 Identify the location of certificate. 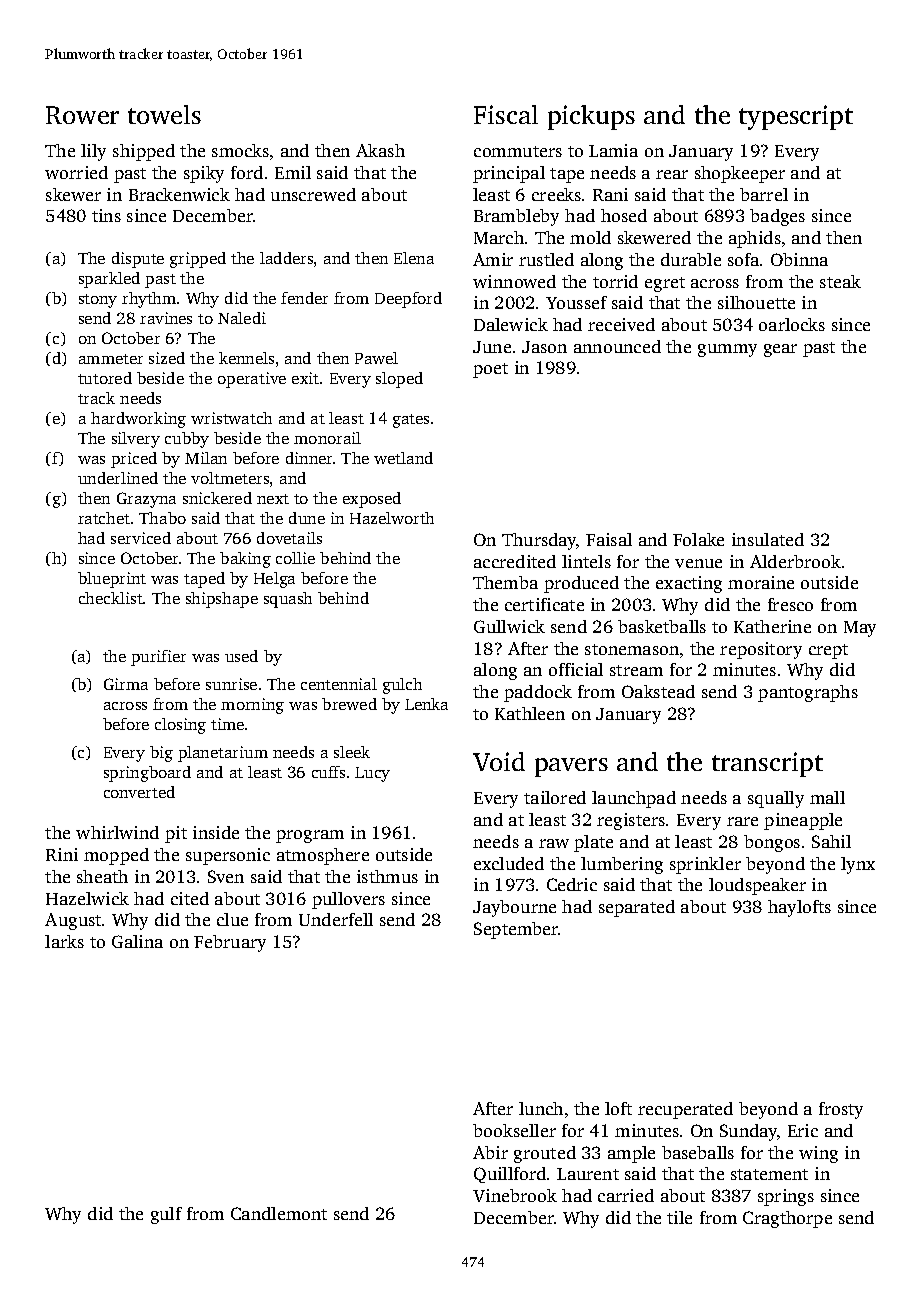
(544, 604).
